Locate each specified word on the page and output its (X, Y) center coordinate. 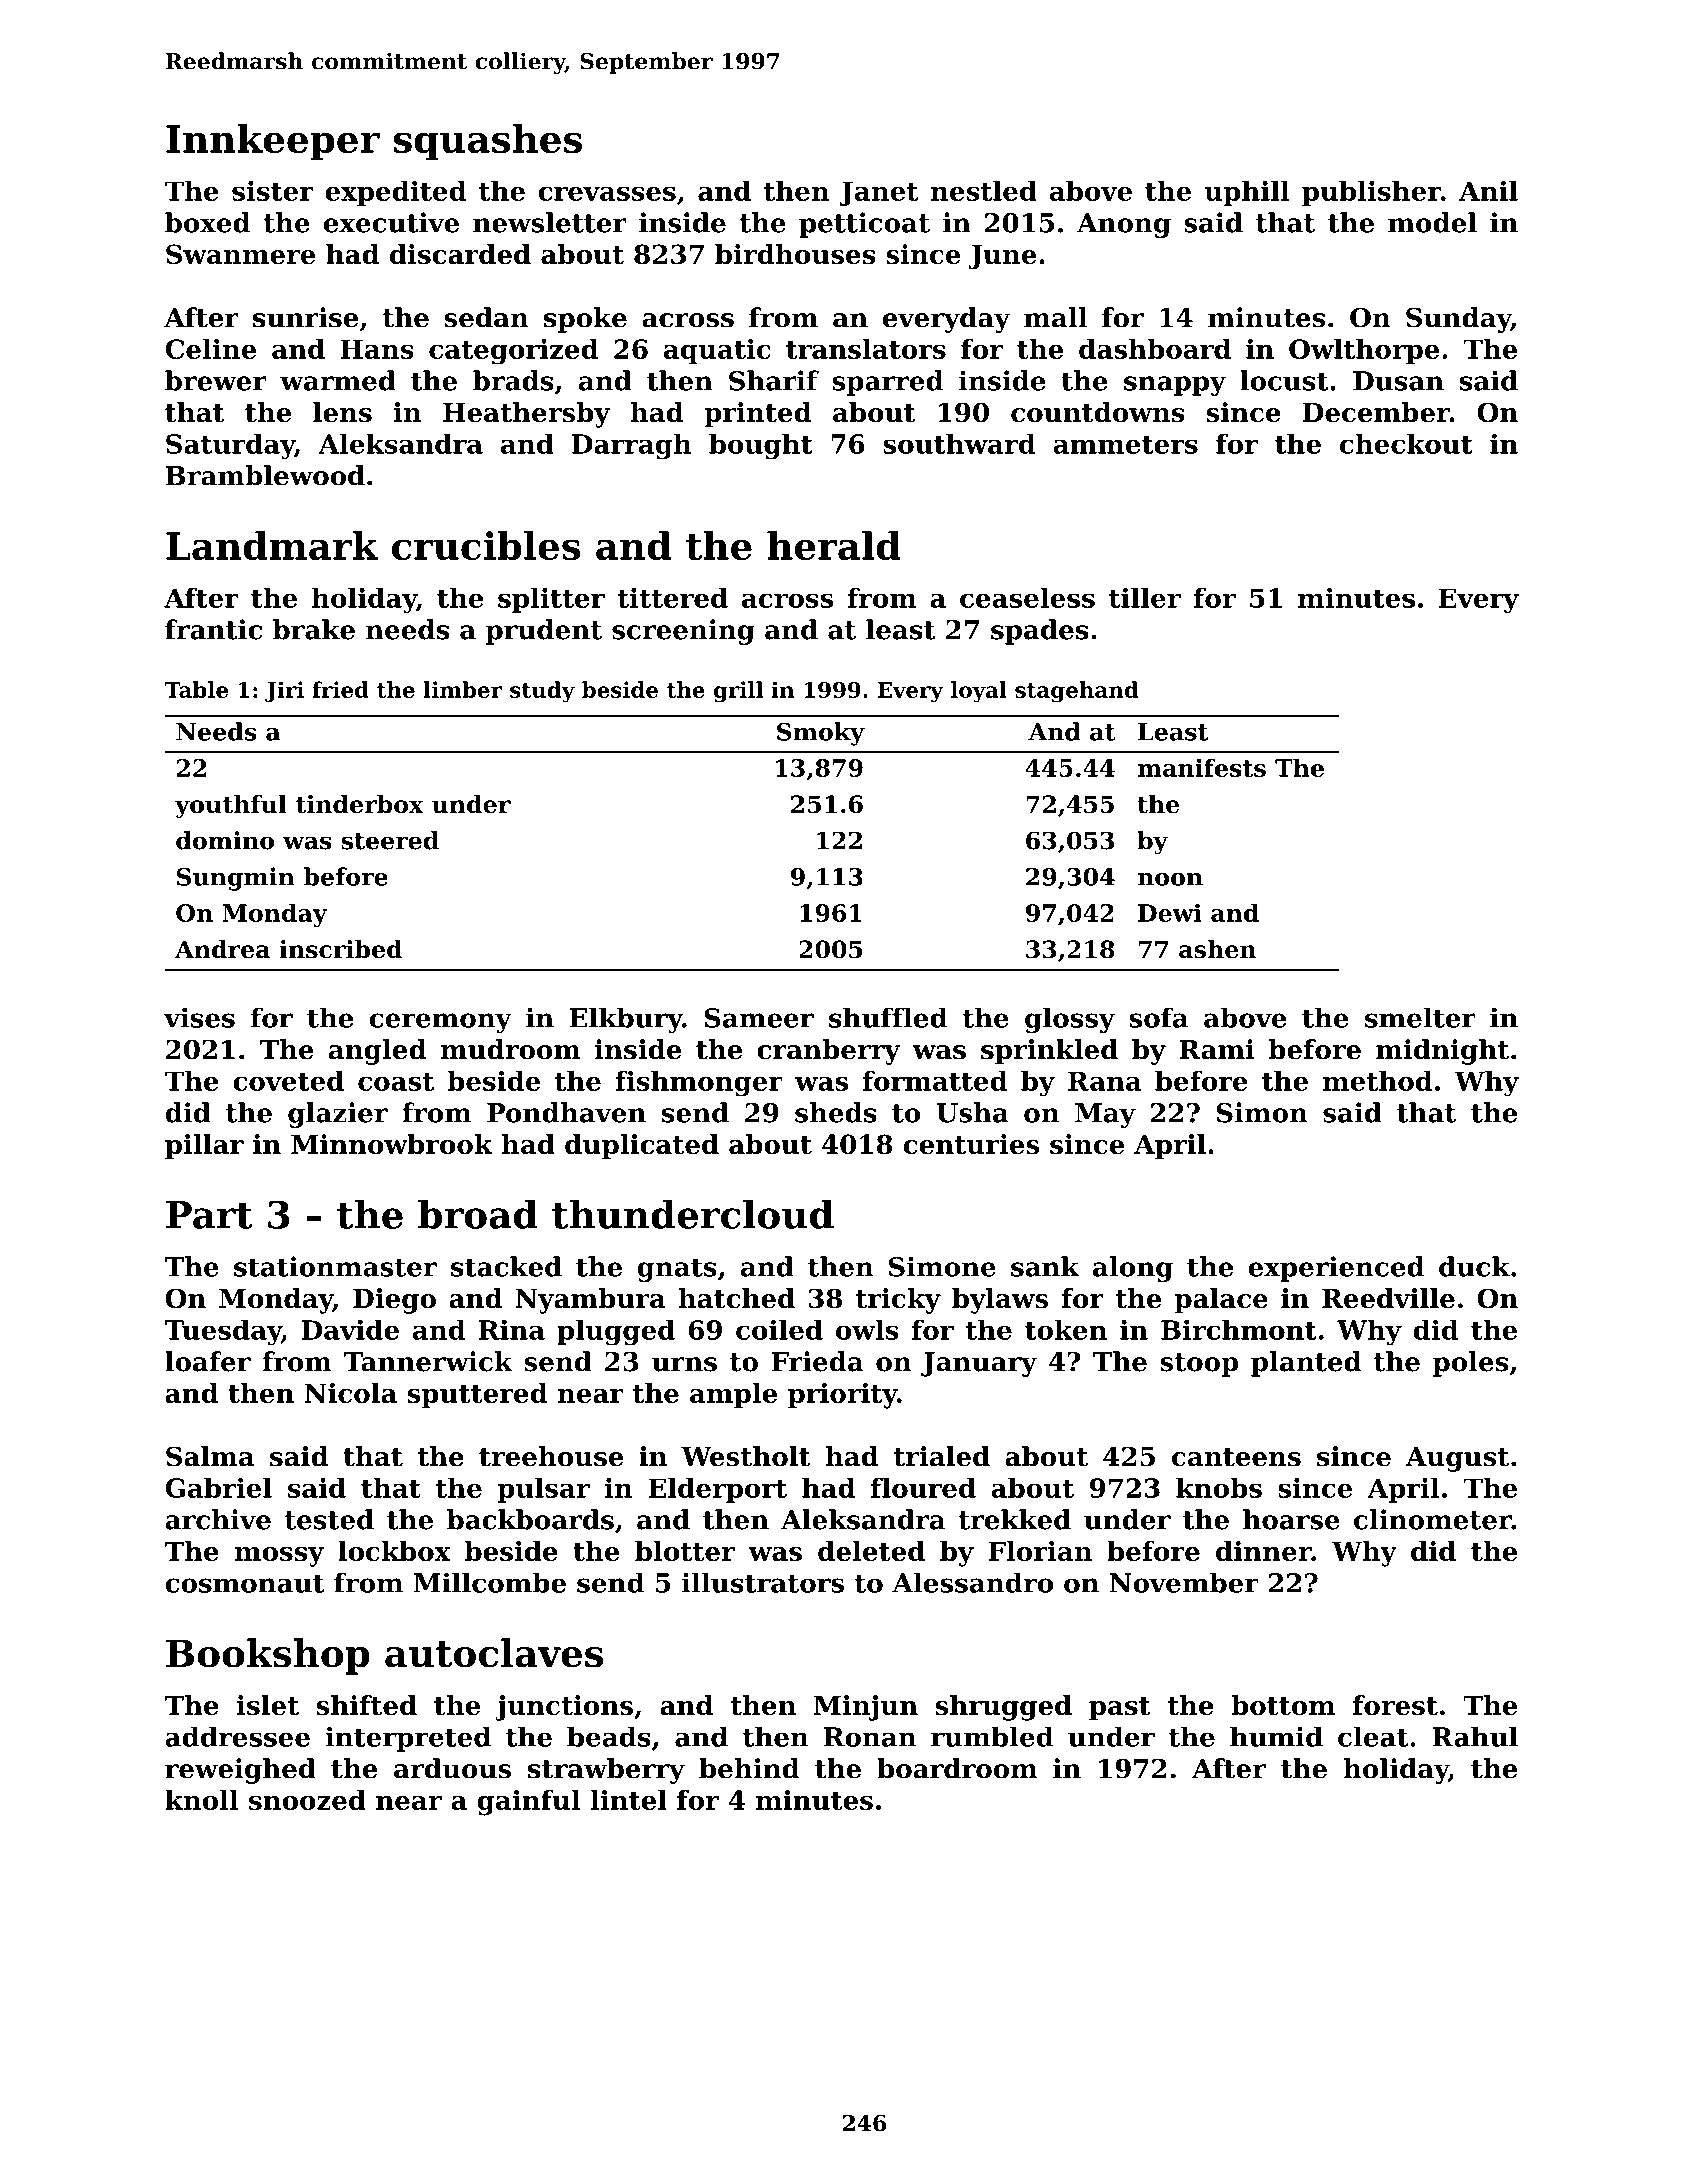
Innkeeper (273, 142)
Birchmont (1239, 1329)
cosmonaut (245, 1583)
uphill (1247, 193)
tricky (898, 1301)
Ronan (870, 1737)
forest (1395, 1705)
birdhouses (795, 254)
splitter (551, 600)
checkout (1406, 443)
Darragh (632, 446)
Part (209, 1215)
